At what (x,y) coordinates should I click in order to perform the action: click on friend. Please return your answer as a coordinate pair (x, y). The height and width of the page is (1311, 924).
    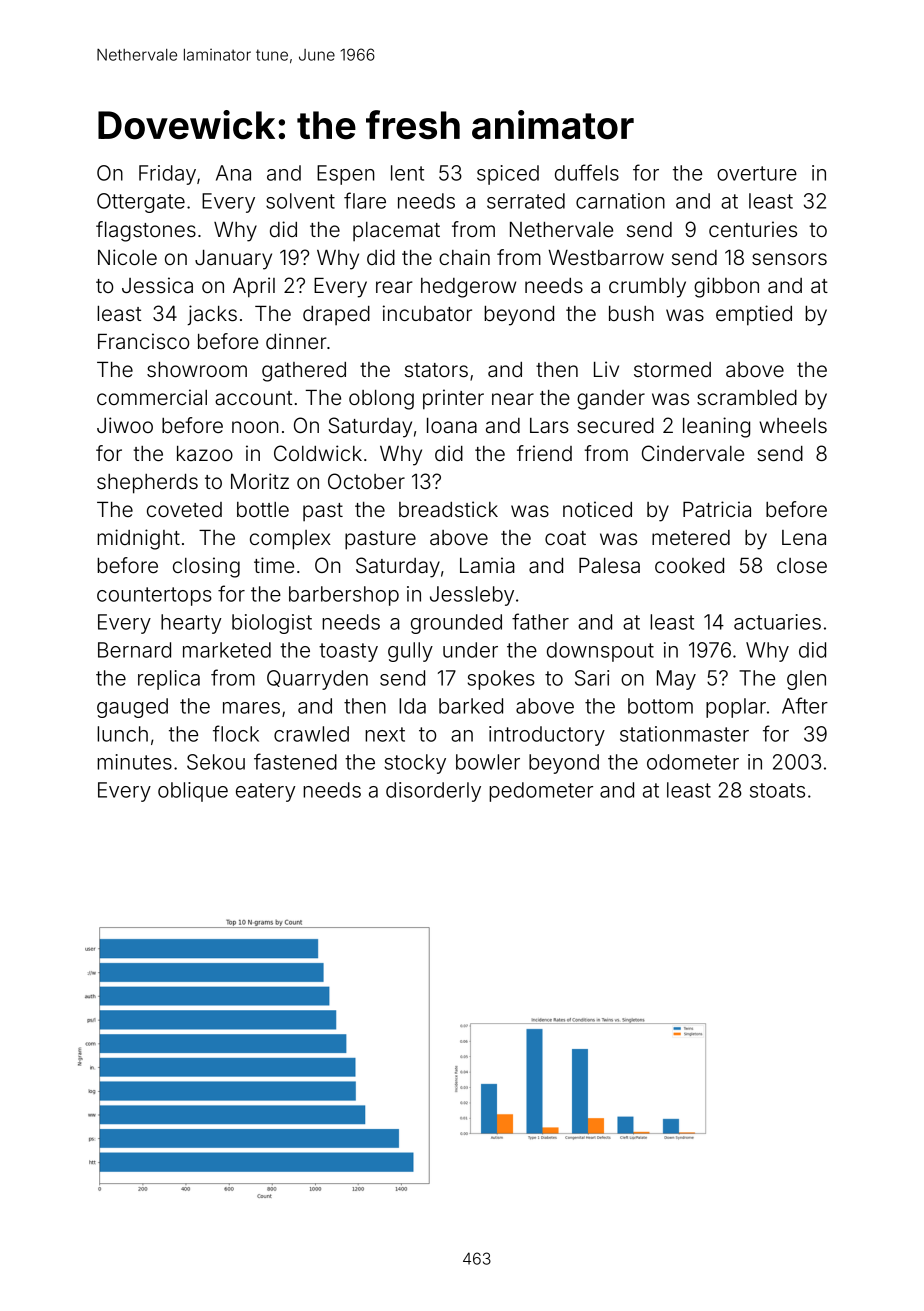
    Looking at the image, I should click on (544, 453).
